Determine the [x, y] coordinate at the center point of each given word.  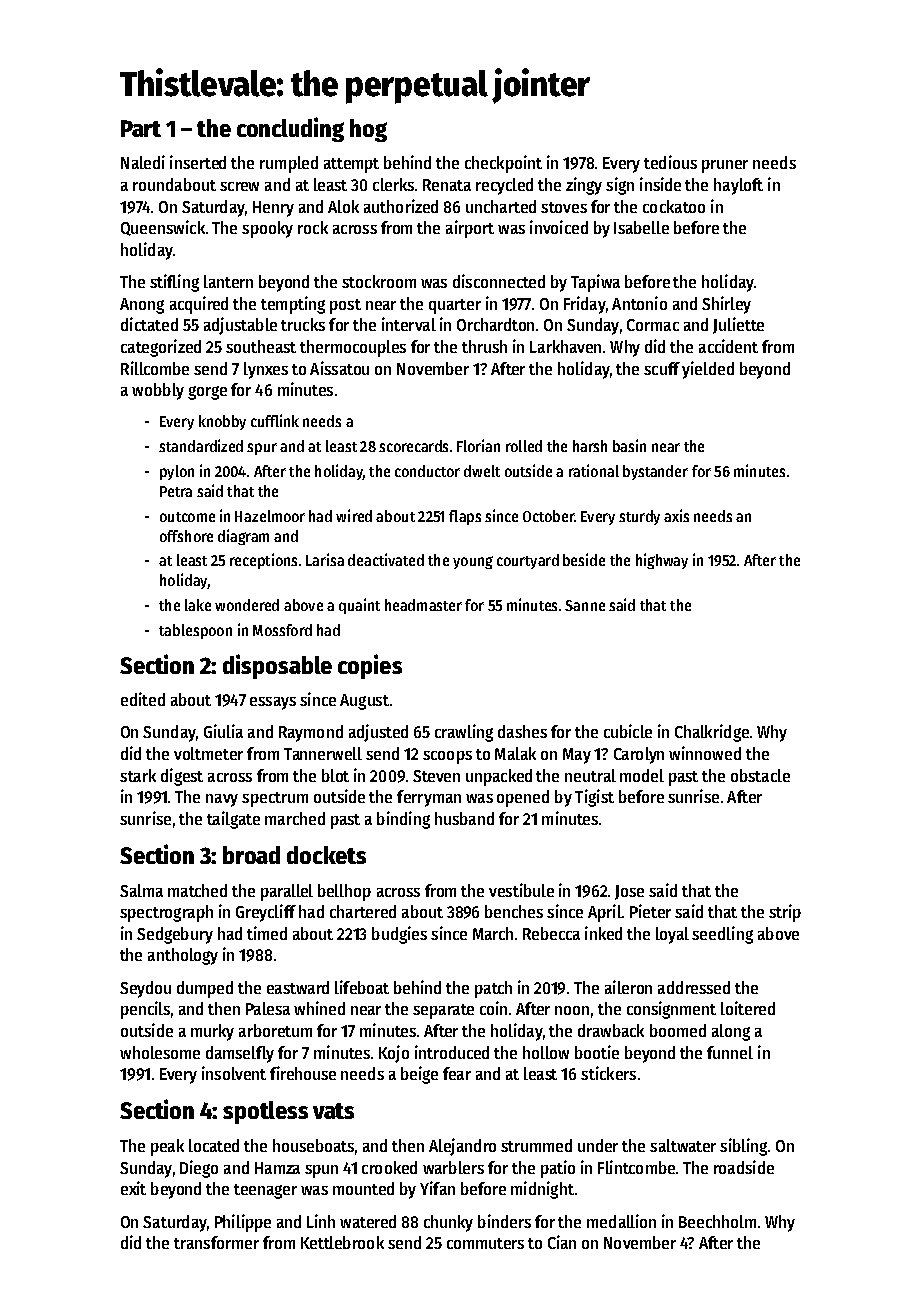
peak [167, 1147]
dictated [149, 324]
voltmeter [208, 753]
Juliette [738, 325]
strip [785, 913]
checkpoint [503, 164]
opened [523, 798]
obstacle [760, 775]
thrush [484, 346]
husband [464, 818]
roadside [744, 1167]
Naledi [143, 162]
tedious [670, 162]
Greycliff [266, 913]
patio [558, 1169]
